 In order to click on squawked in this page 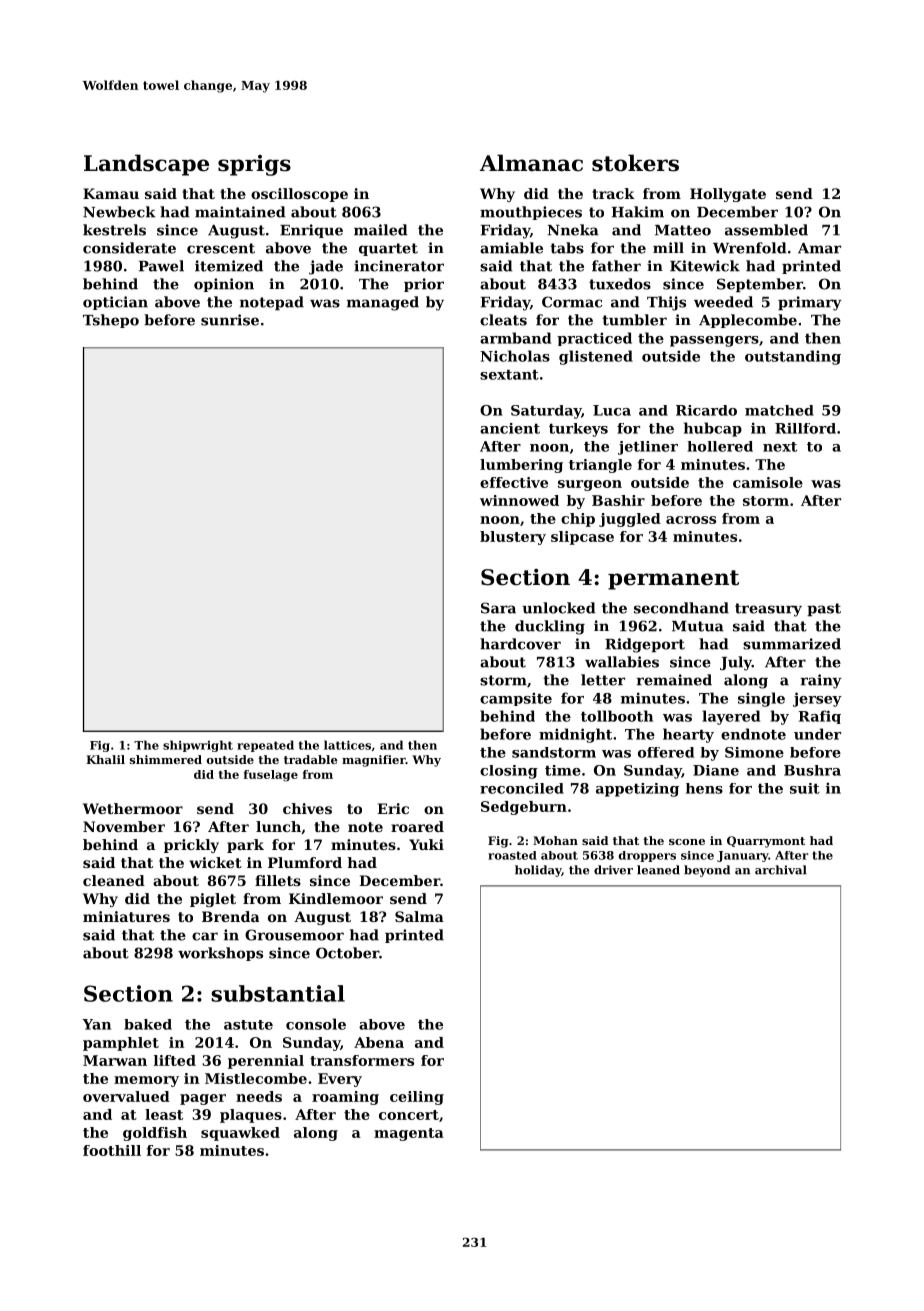, I will do `click(240, 1134)`.
